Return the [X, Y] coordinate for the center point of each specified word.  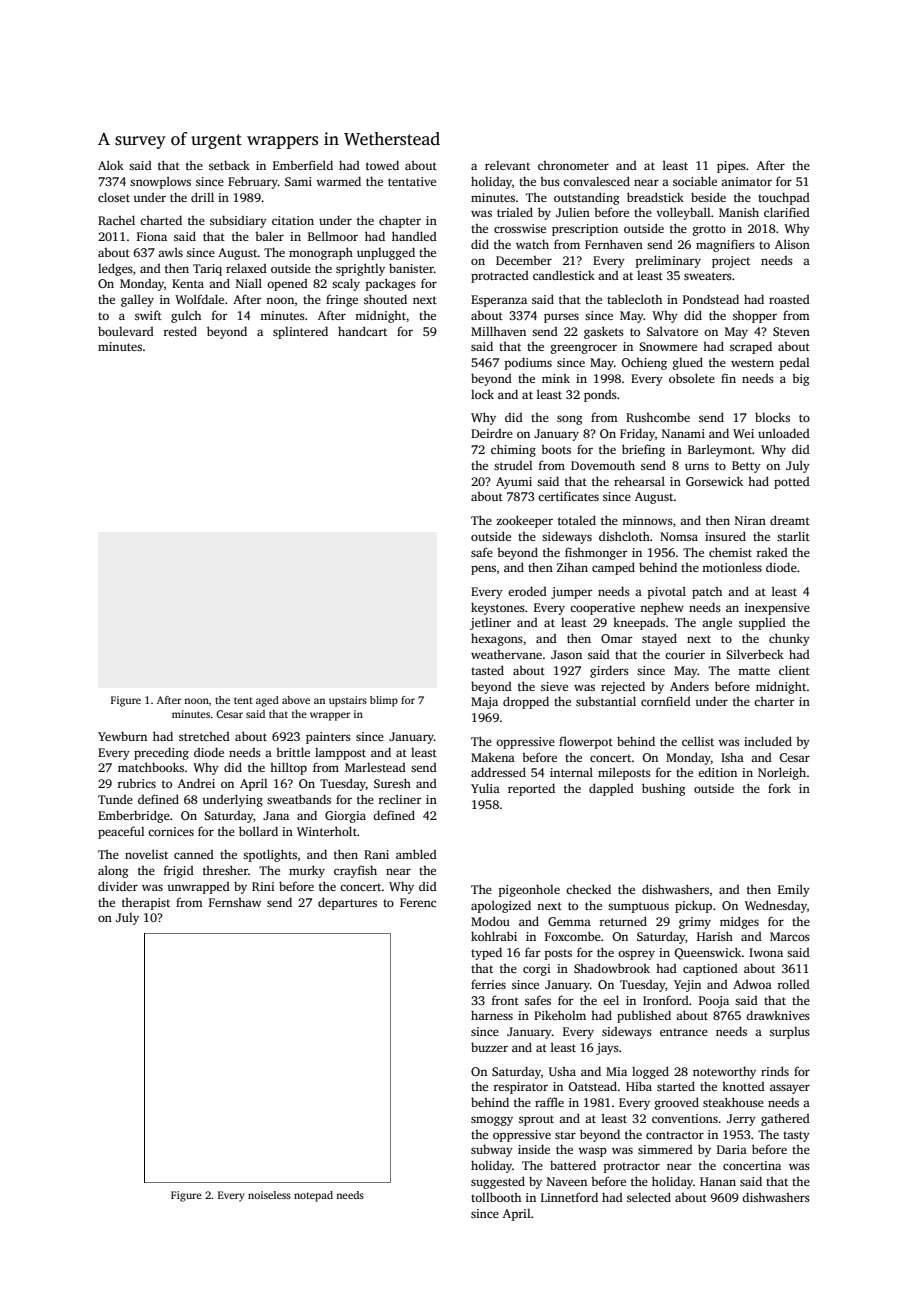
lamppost [340, 754]
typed [486, 953]
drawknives [778, 1015]
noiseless [269, 1195]
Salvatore [672, 331]
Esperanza [499, 301]
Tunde [115, 799]
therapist [146, 904]
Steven [791, 331]
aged [267, 701]
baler [269, 236]
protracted [500, 277]
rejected [623, 687]
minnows [647, 520]
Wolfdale [199, 299]
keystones [498, 608]
